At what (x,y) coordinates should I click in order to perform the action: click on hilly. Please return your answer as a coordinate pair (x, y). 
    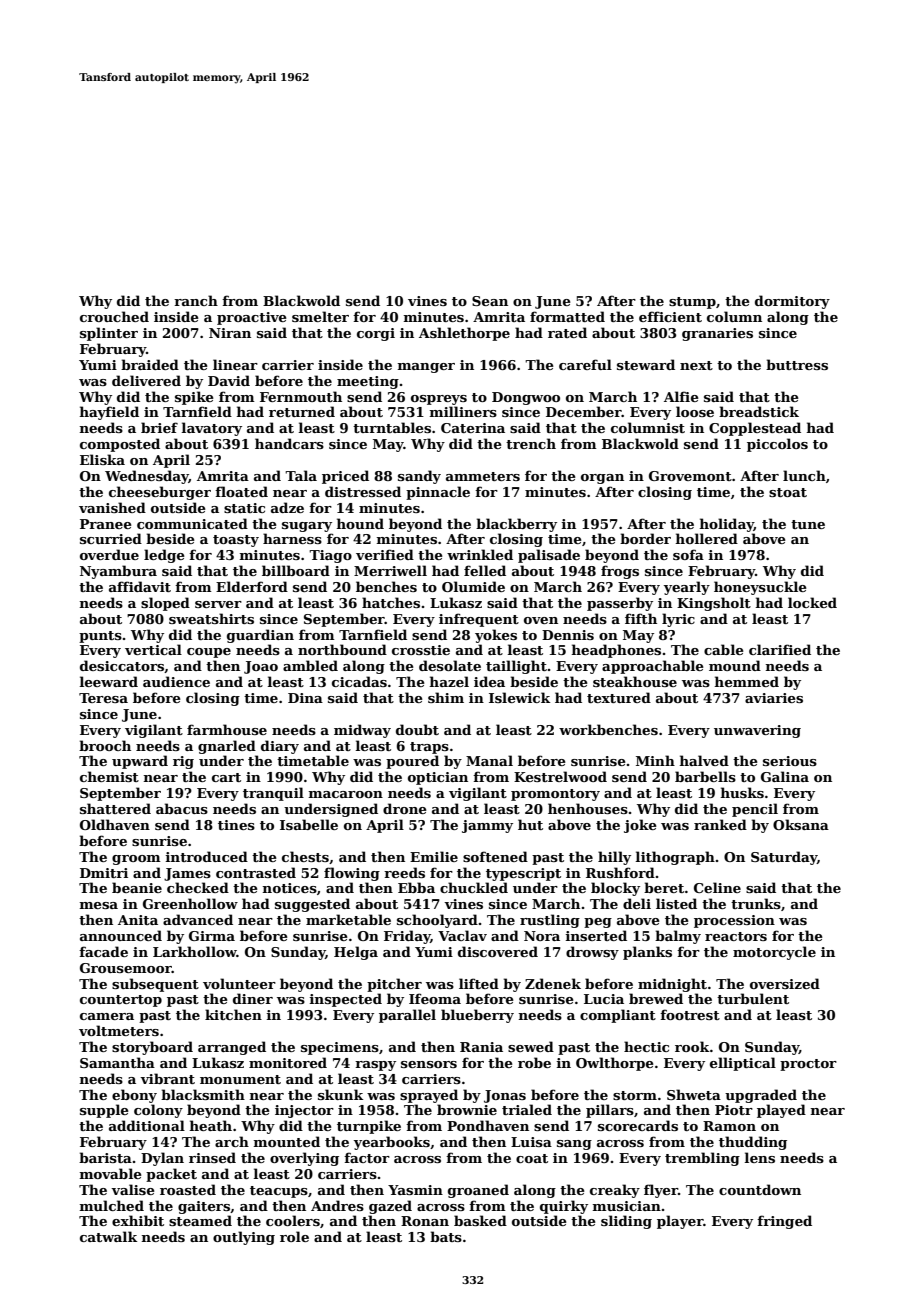
    Looking at the image, I should click on (614, 858).
